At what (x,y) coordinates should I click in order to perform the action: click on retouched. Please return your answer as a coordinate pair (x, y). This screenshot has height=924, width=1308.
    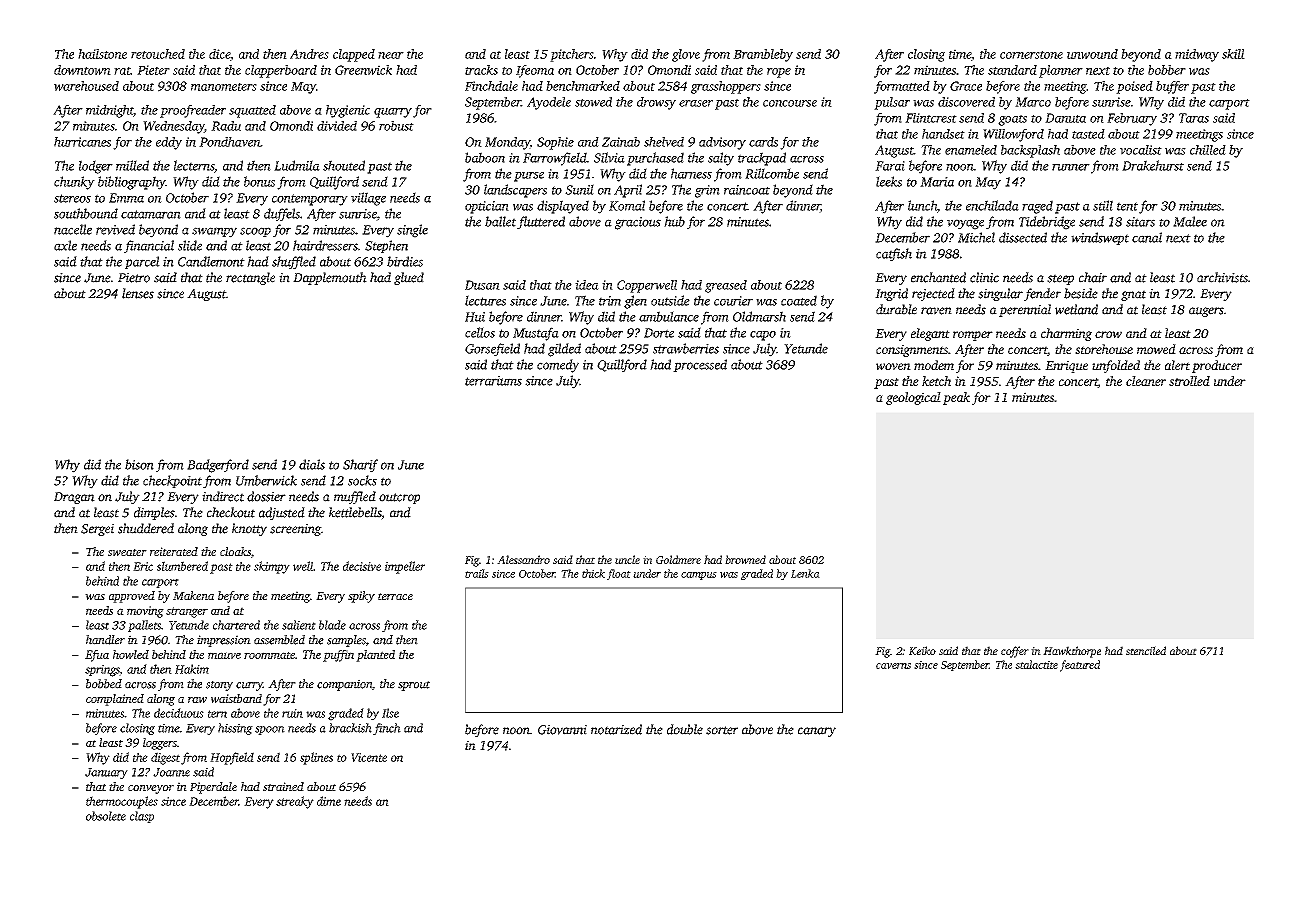
    Looking at the image, I should click on (158, 54).
